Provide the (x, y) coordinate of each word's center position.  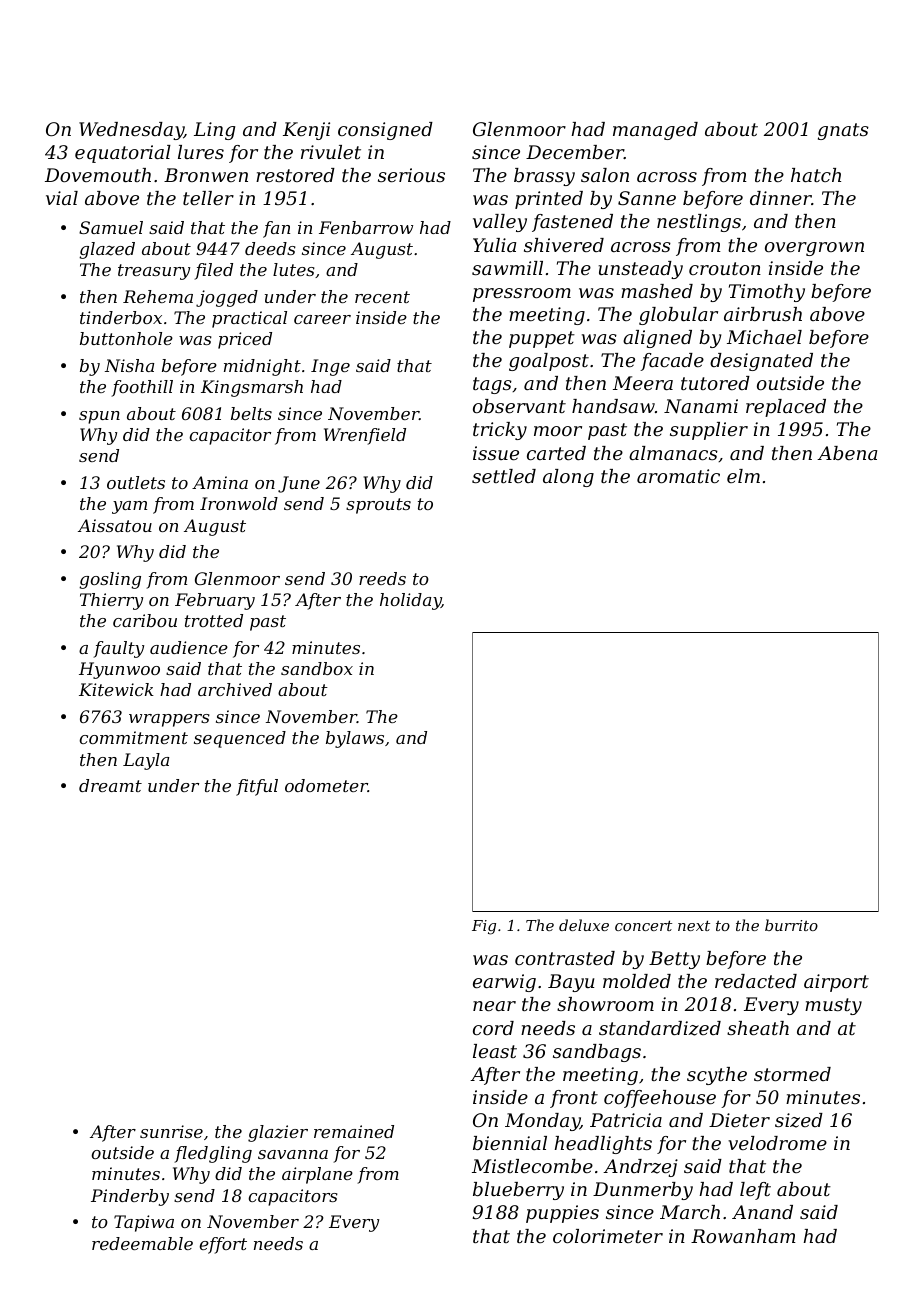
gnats (843, 131)
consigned (385, 131)
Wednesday (131, 131)
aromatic (678, 476)
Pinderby (130, 1197)
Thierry (111, 601)
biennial (510, 1143)
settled (504, 476)
